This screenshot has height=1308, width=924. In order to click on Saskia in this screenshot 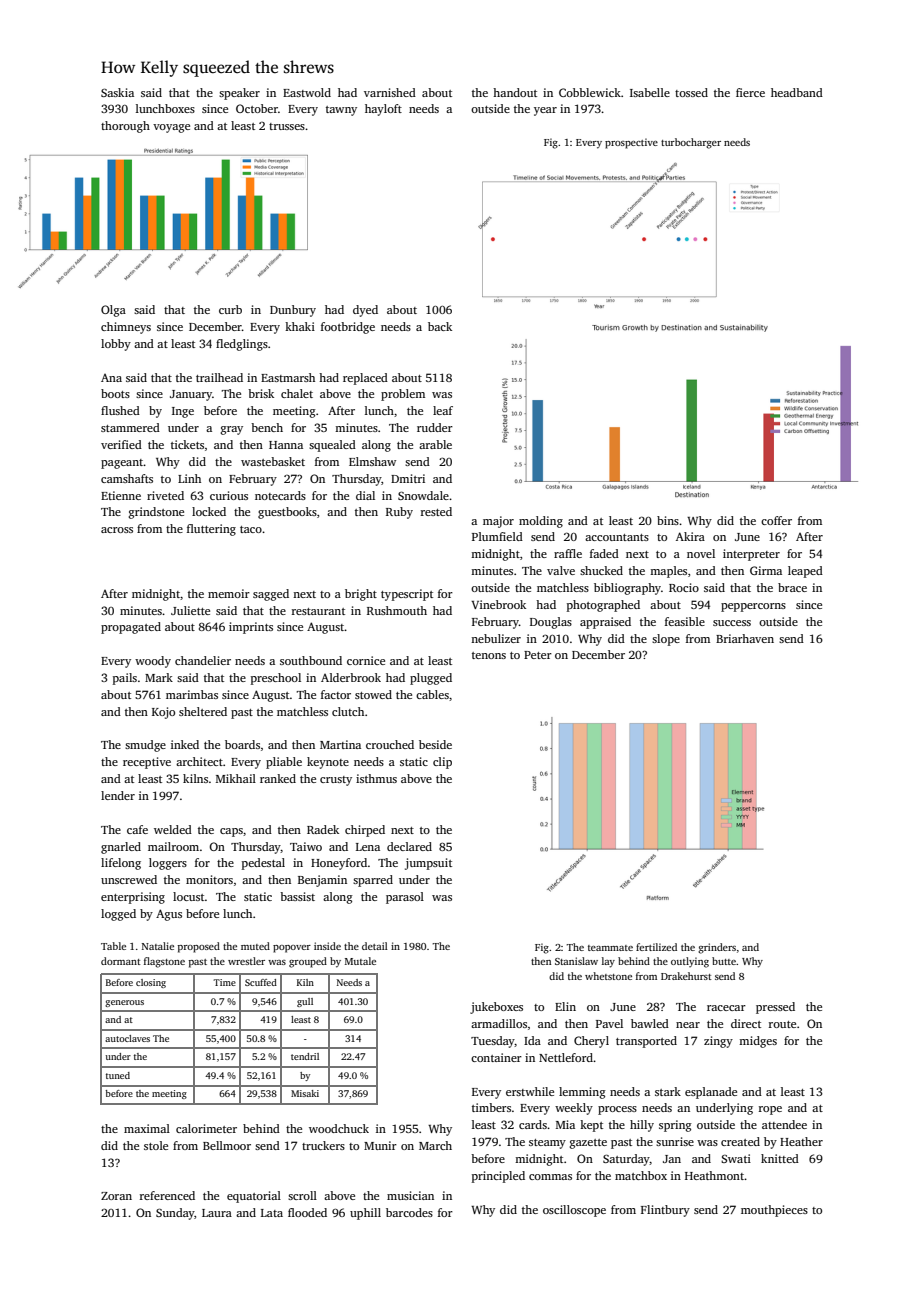, I will do `click(117, 92)`.
